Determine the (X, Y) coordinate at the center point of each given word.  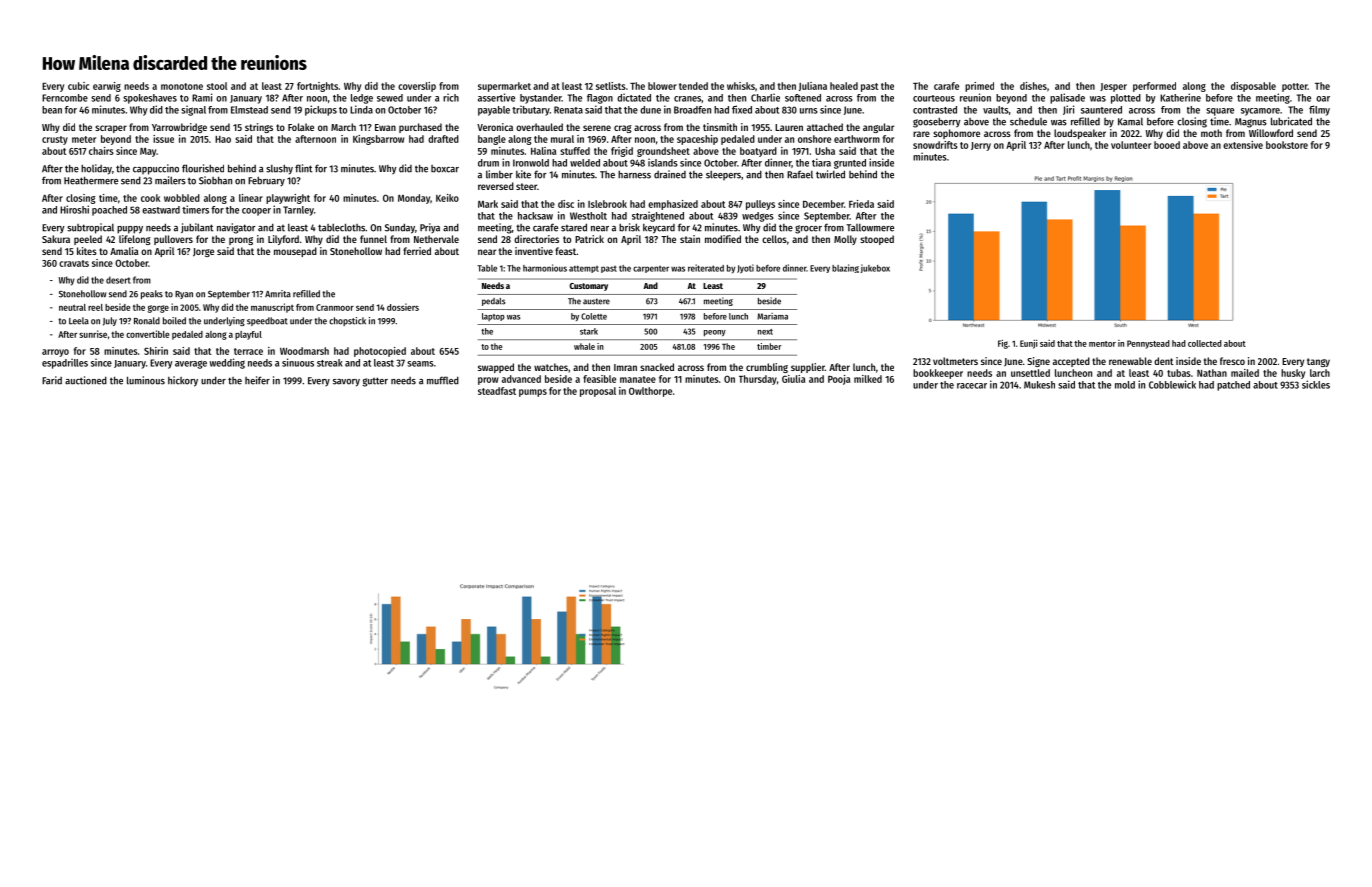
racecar (972, 386)
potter (1295, 87)
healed (844, 86)
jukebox (875, 268)
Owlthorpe (650, 392)
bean (52, 110)
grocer (808, 229)
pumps (533, 393)
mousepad (295, 252)
